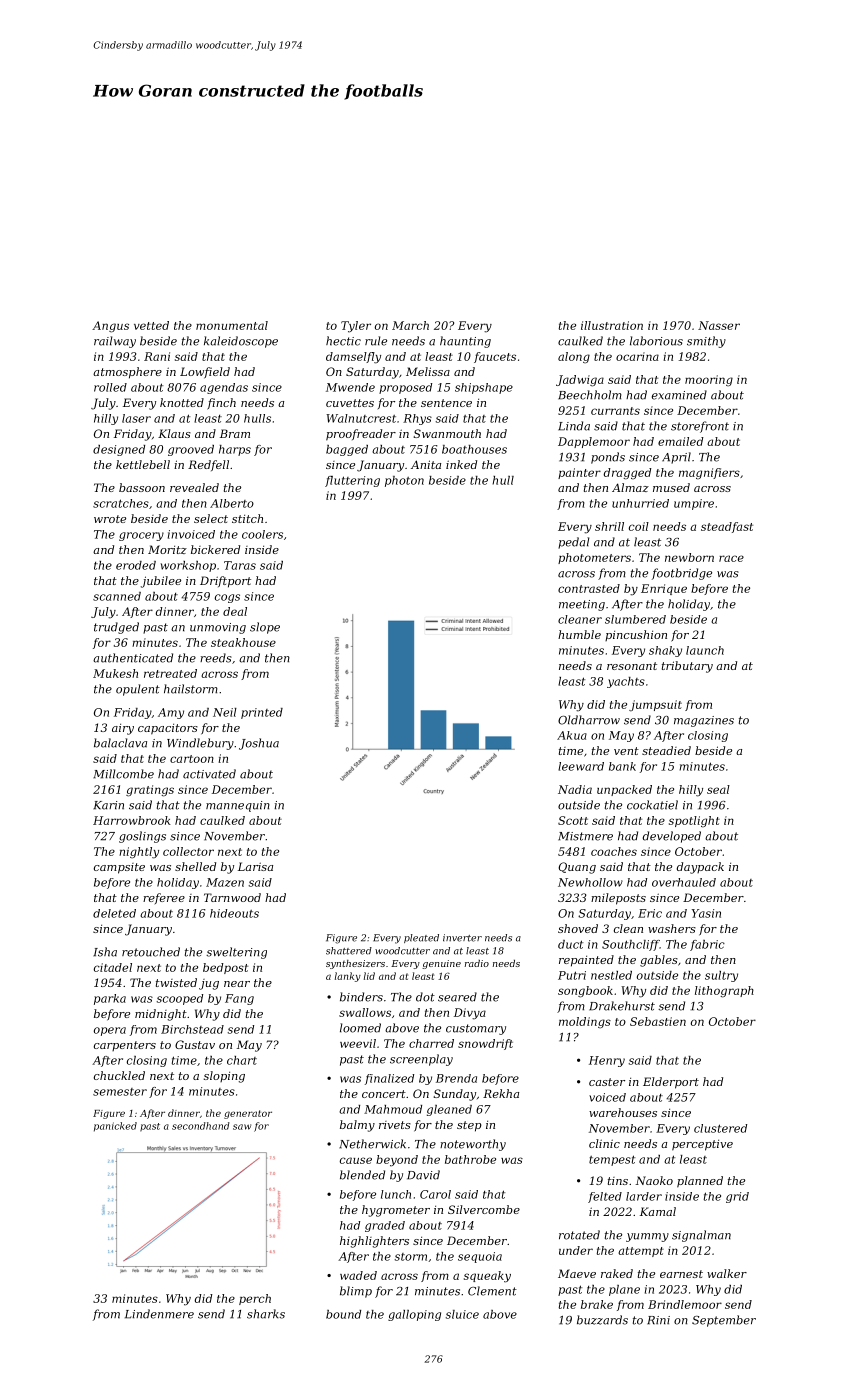 The image size is (849, 1400). Describe the element at coordinates (727, 527) in the image. I see `steadfast` at that location.
